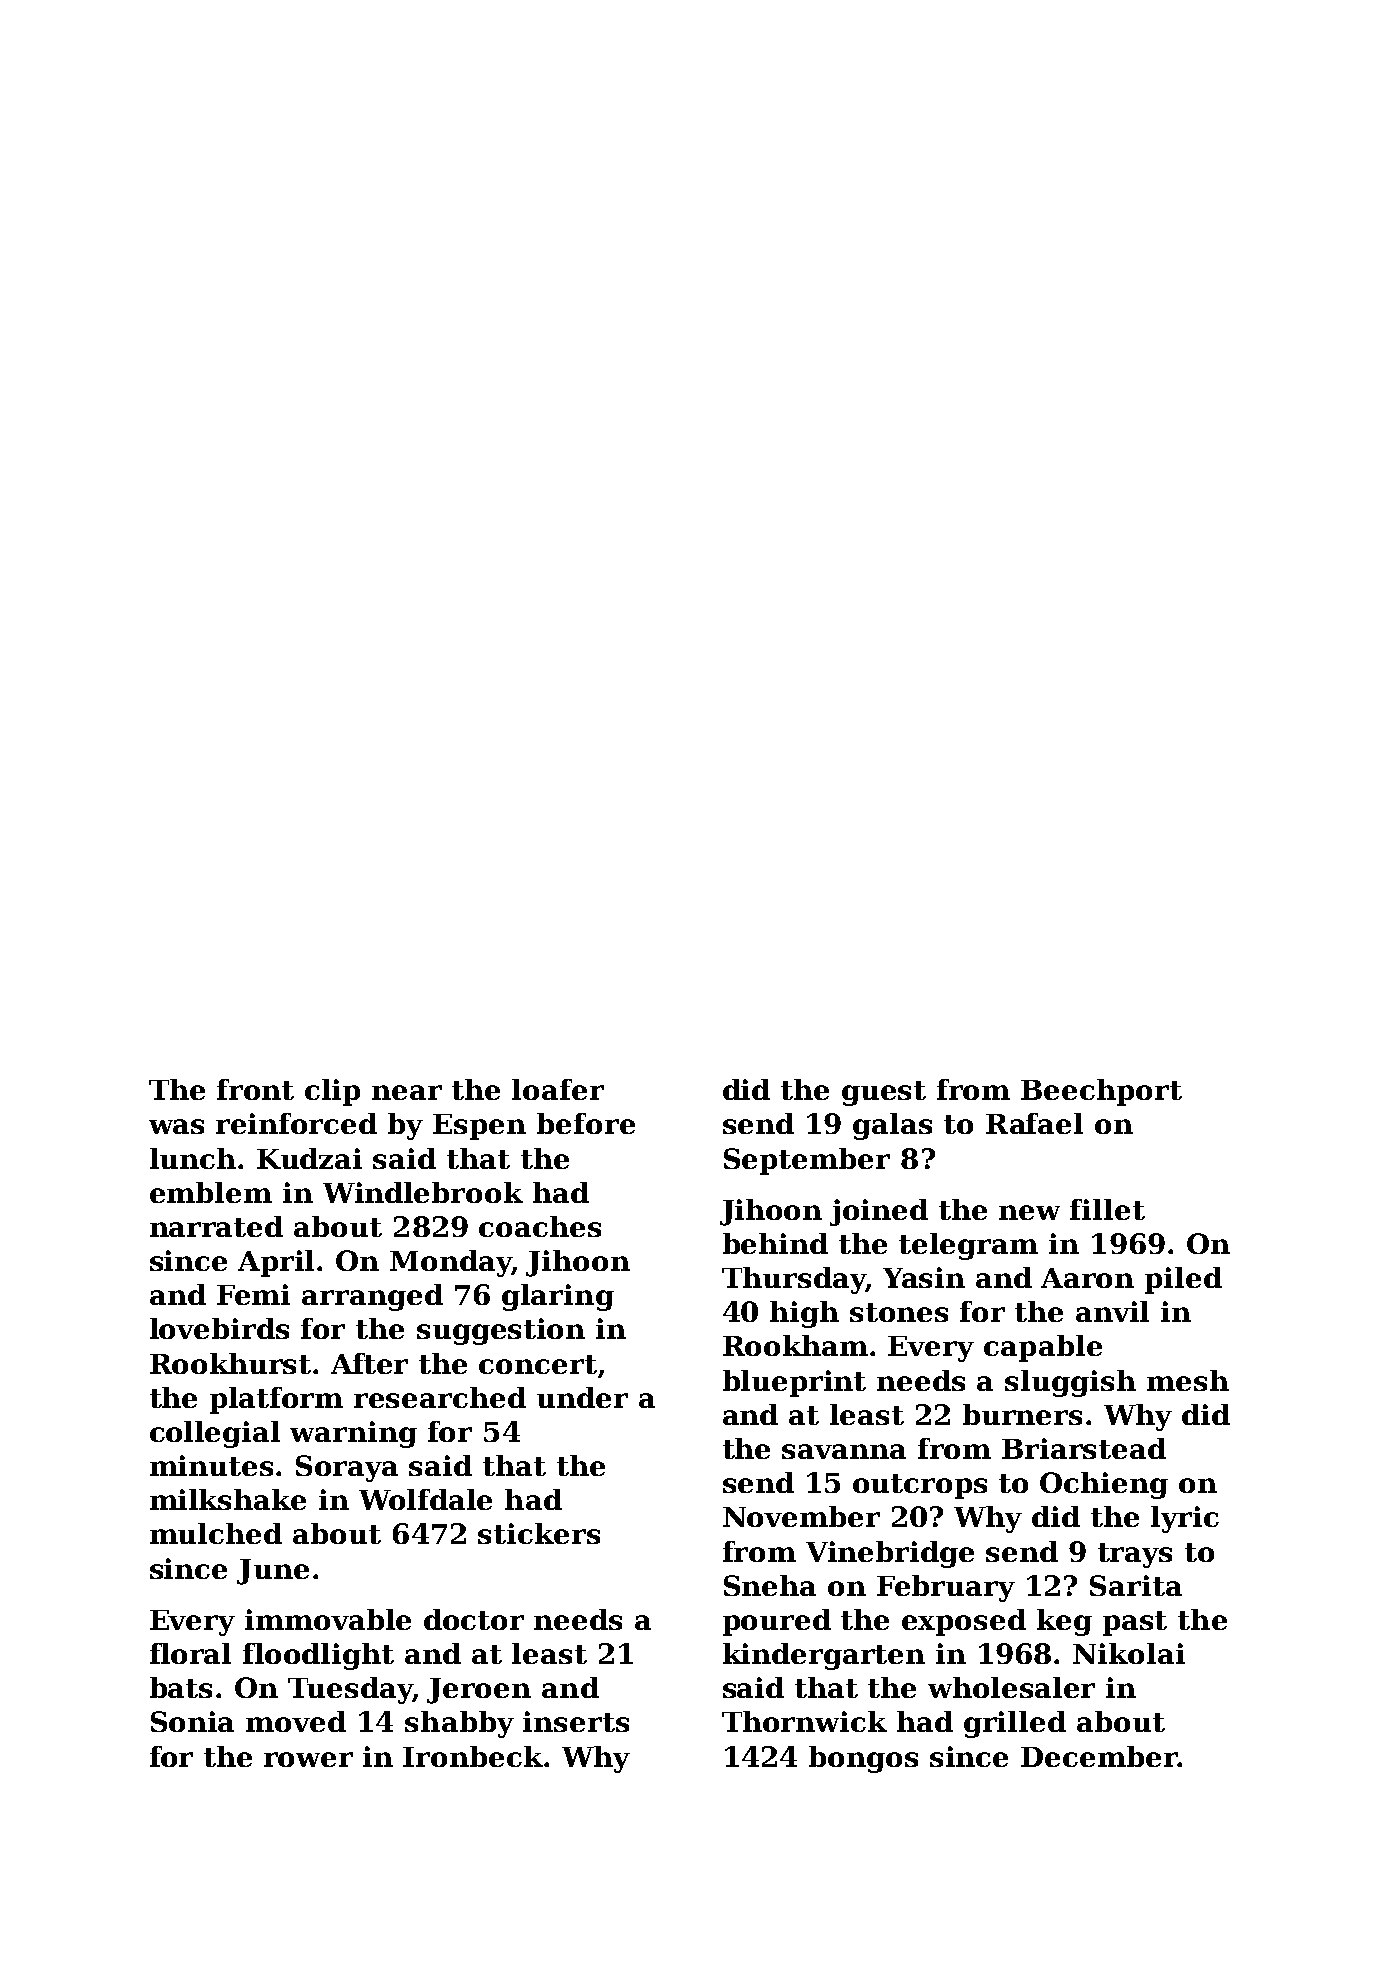 This page has height=1969, width=1386. Describe the element at coordinates (892, 1126) in the page. I see `galas` at that location.
